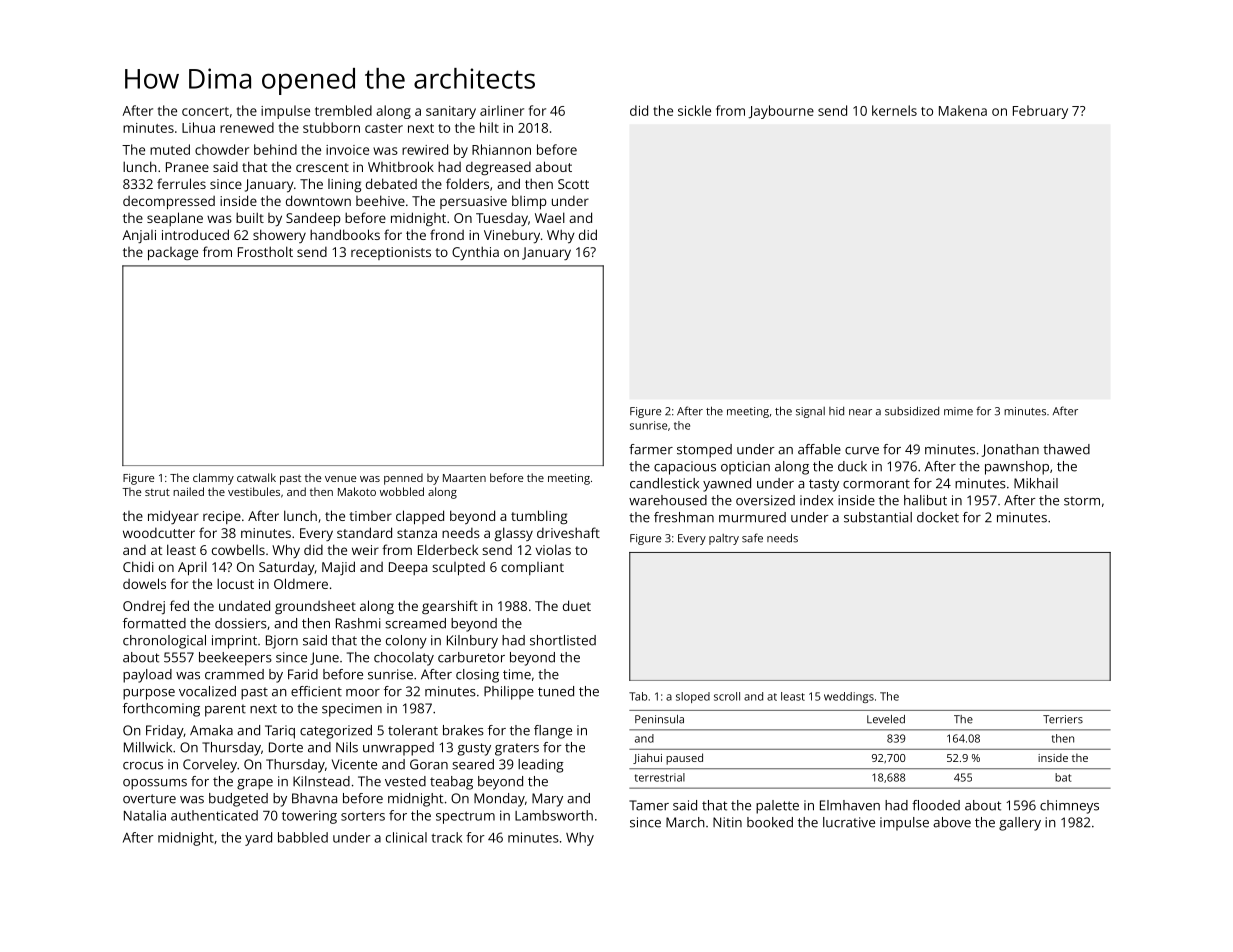  What do you see at coordinates (210, 766) in the page?
I see `Corveley` at bounding box center [210, 766].
